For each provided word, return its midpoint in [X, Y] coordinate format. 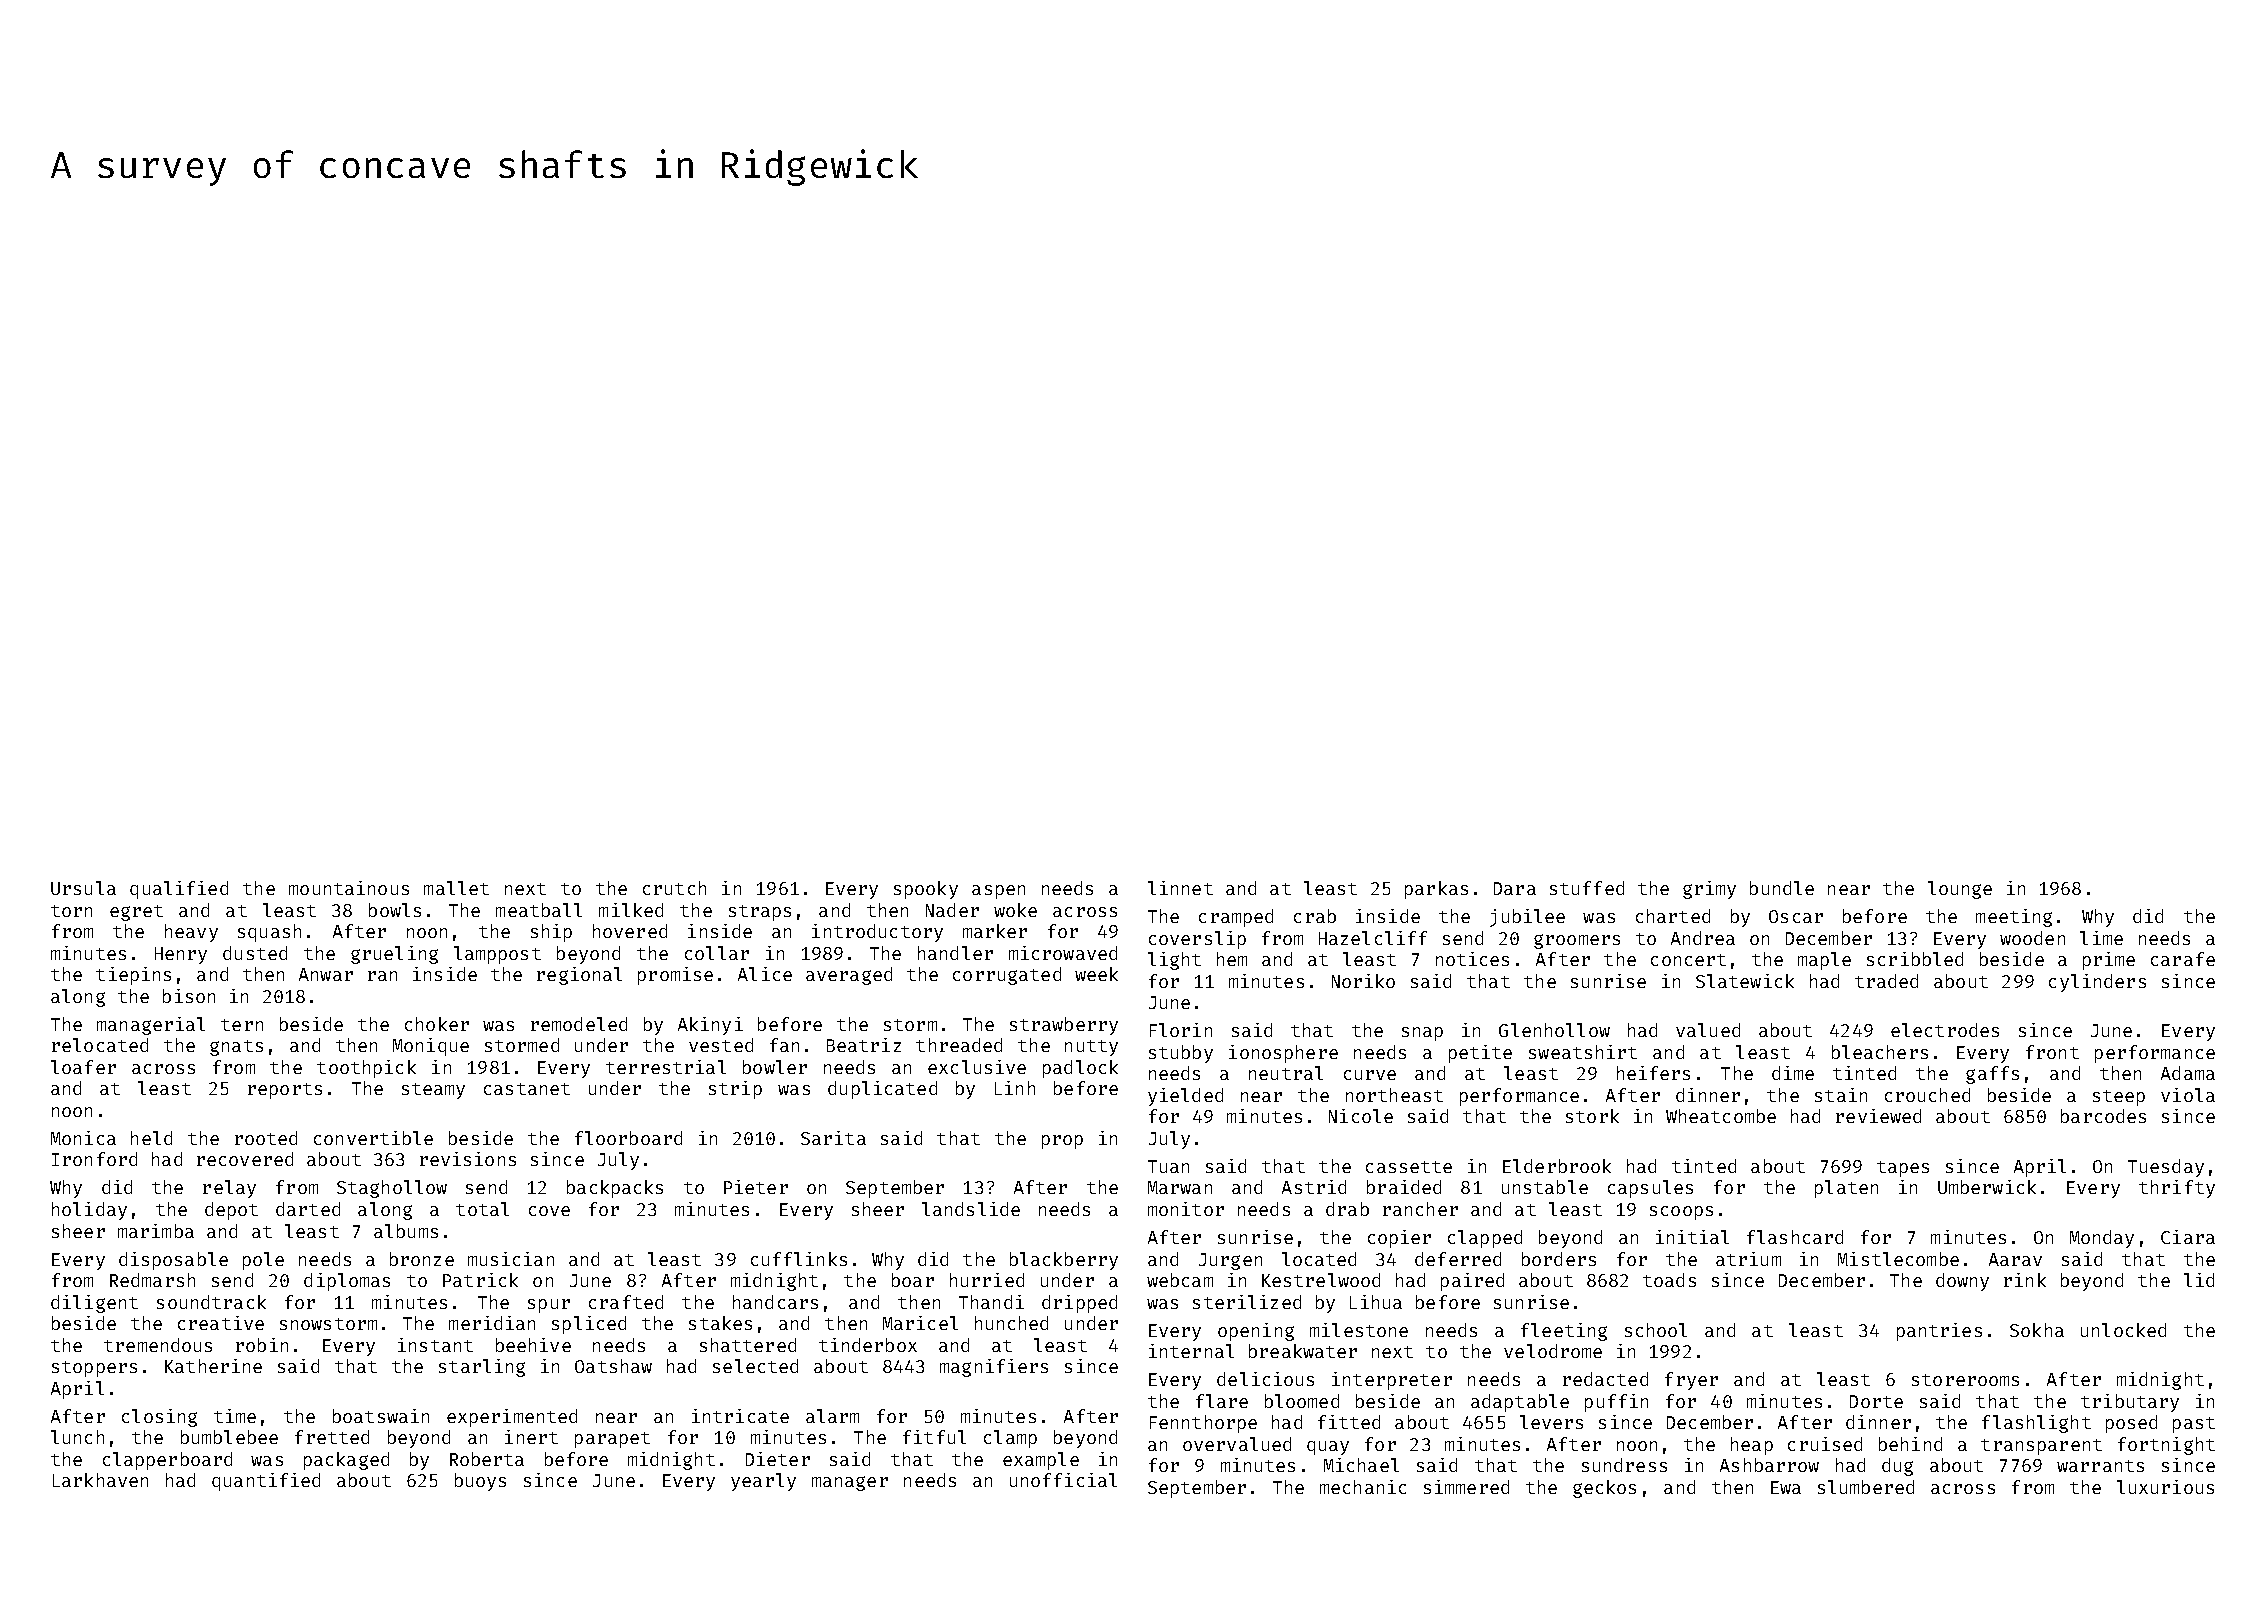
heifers [1653, 1073]
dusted [255, 953]
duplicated [882, 1090]
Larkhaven [100, 1480]
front [2052, 1052]
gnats [236, 1048]
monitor [1186, 1209]
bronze [422, 1259]
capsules [1650, 1189]
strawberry [1064, 1026]
